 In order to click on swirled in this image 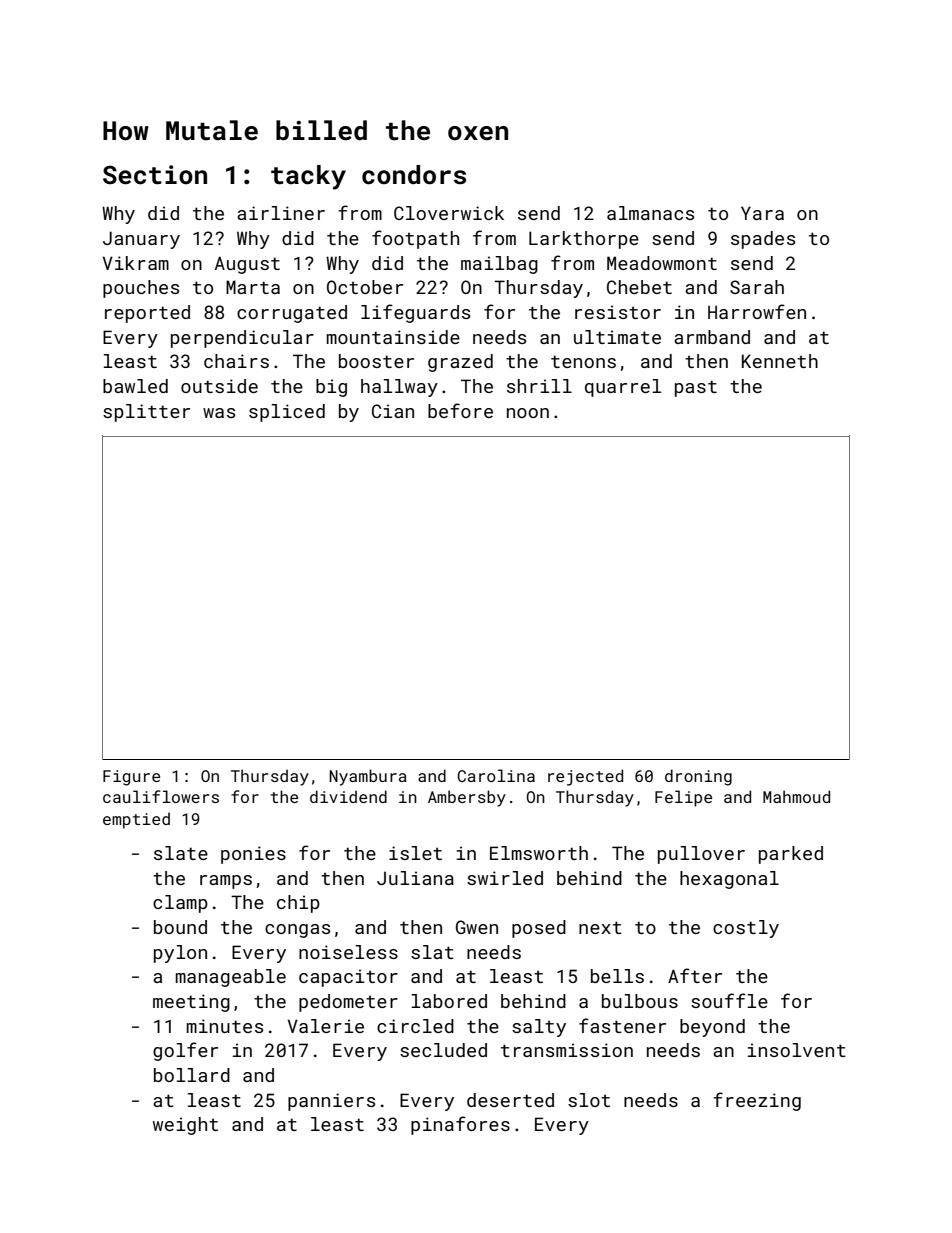, I will do `click(505, 878)`.
